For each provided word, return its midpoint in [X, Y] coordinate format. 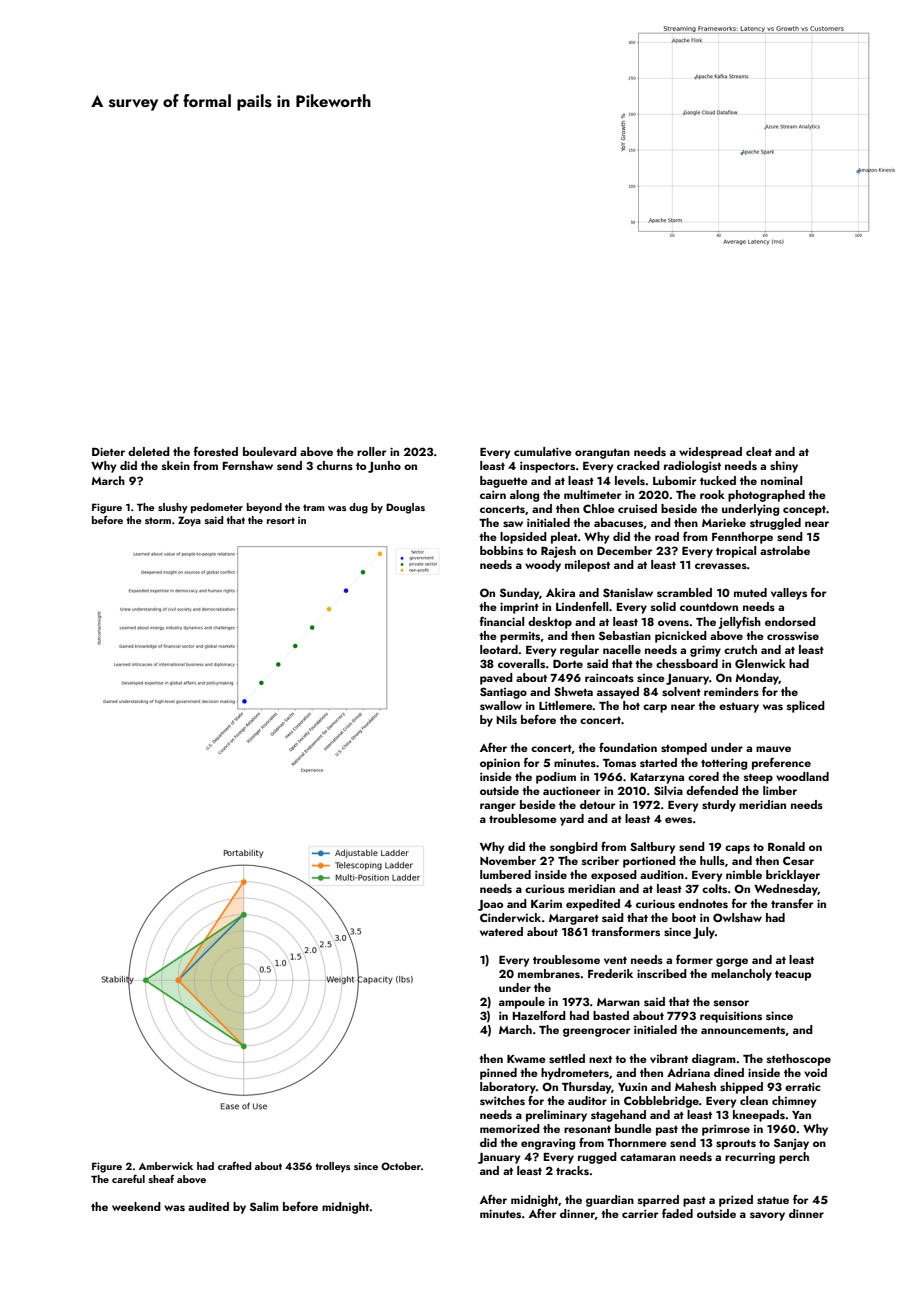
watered [501, 931]
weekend [136, 1206]
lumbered [505, 874]
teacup [793, 976]
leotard [499, 649]
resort [281, 520]
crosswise [793, 636]
